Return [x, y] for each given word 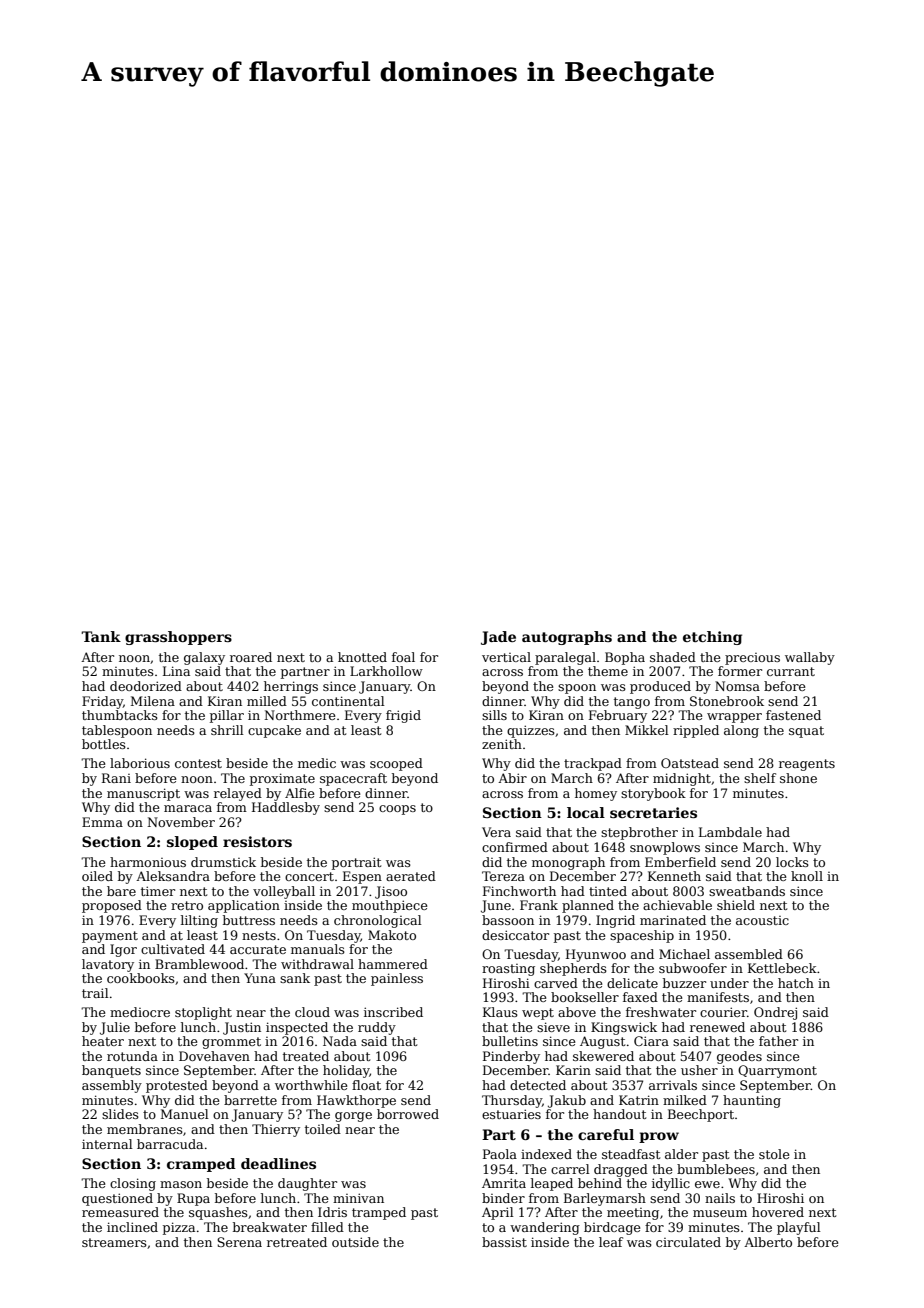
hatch [796, 983]
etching [712, 638]
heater [103, 1041]
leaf [611, 1242]
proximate [282, 779]
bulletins [510, 1041]
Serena [239, 1242]
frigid [403, 716]
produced [660, 687]
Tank [101, 636]
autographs [567, 638]
